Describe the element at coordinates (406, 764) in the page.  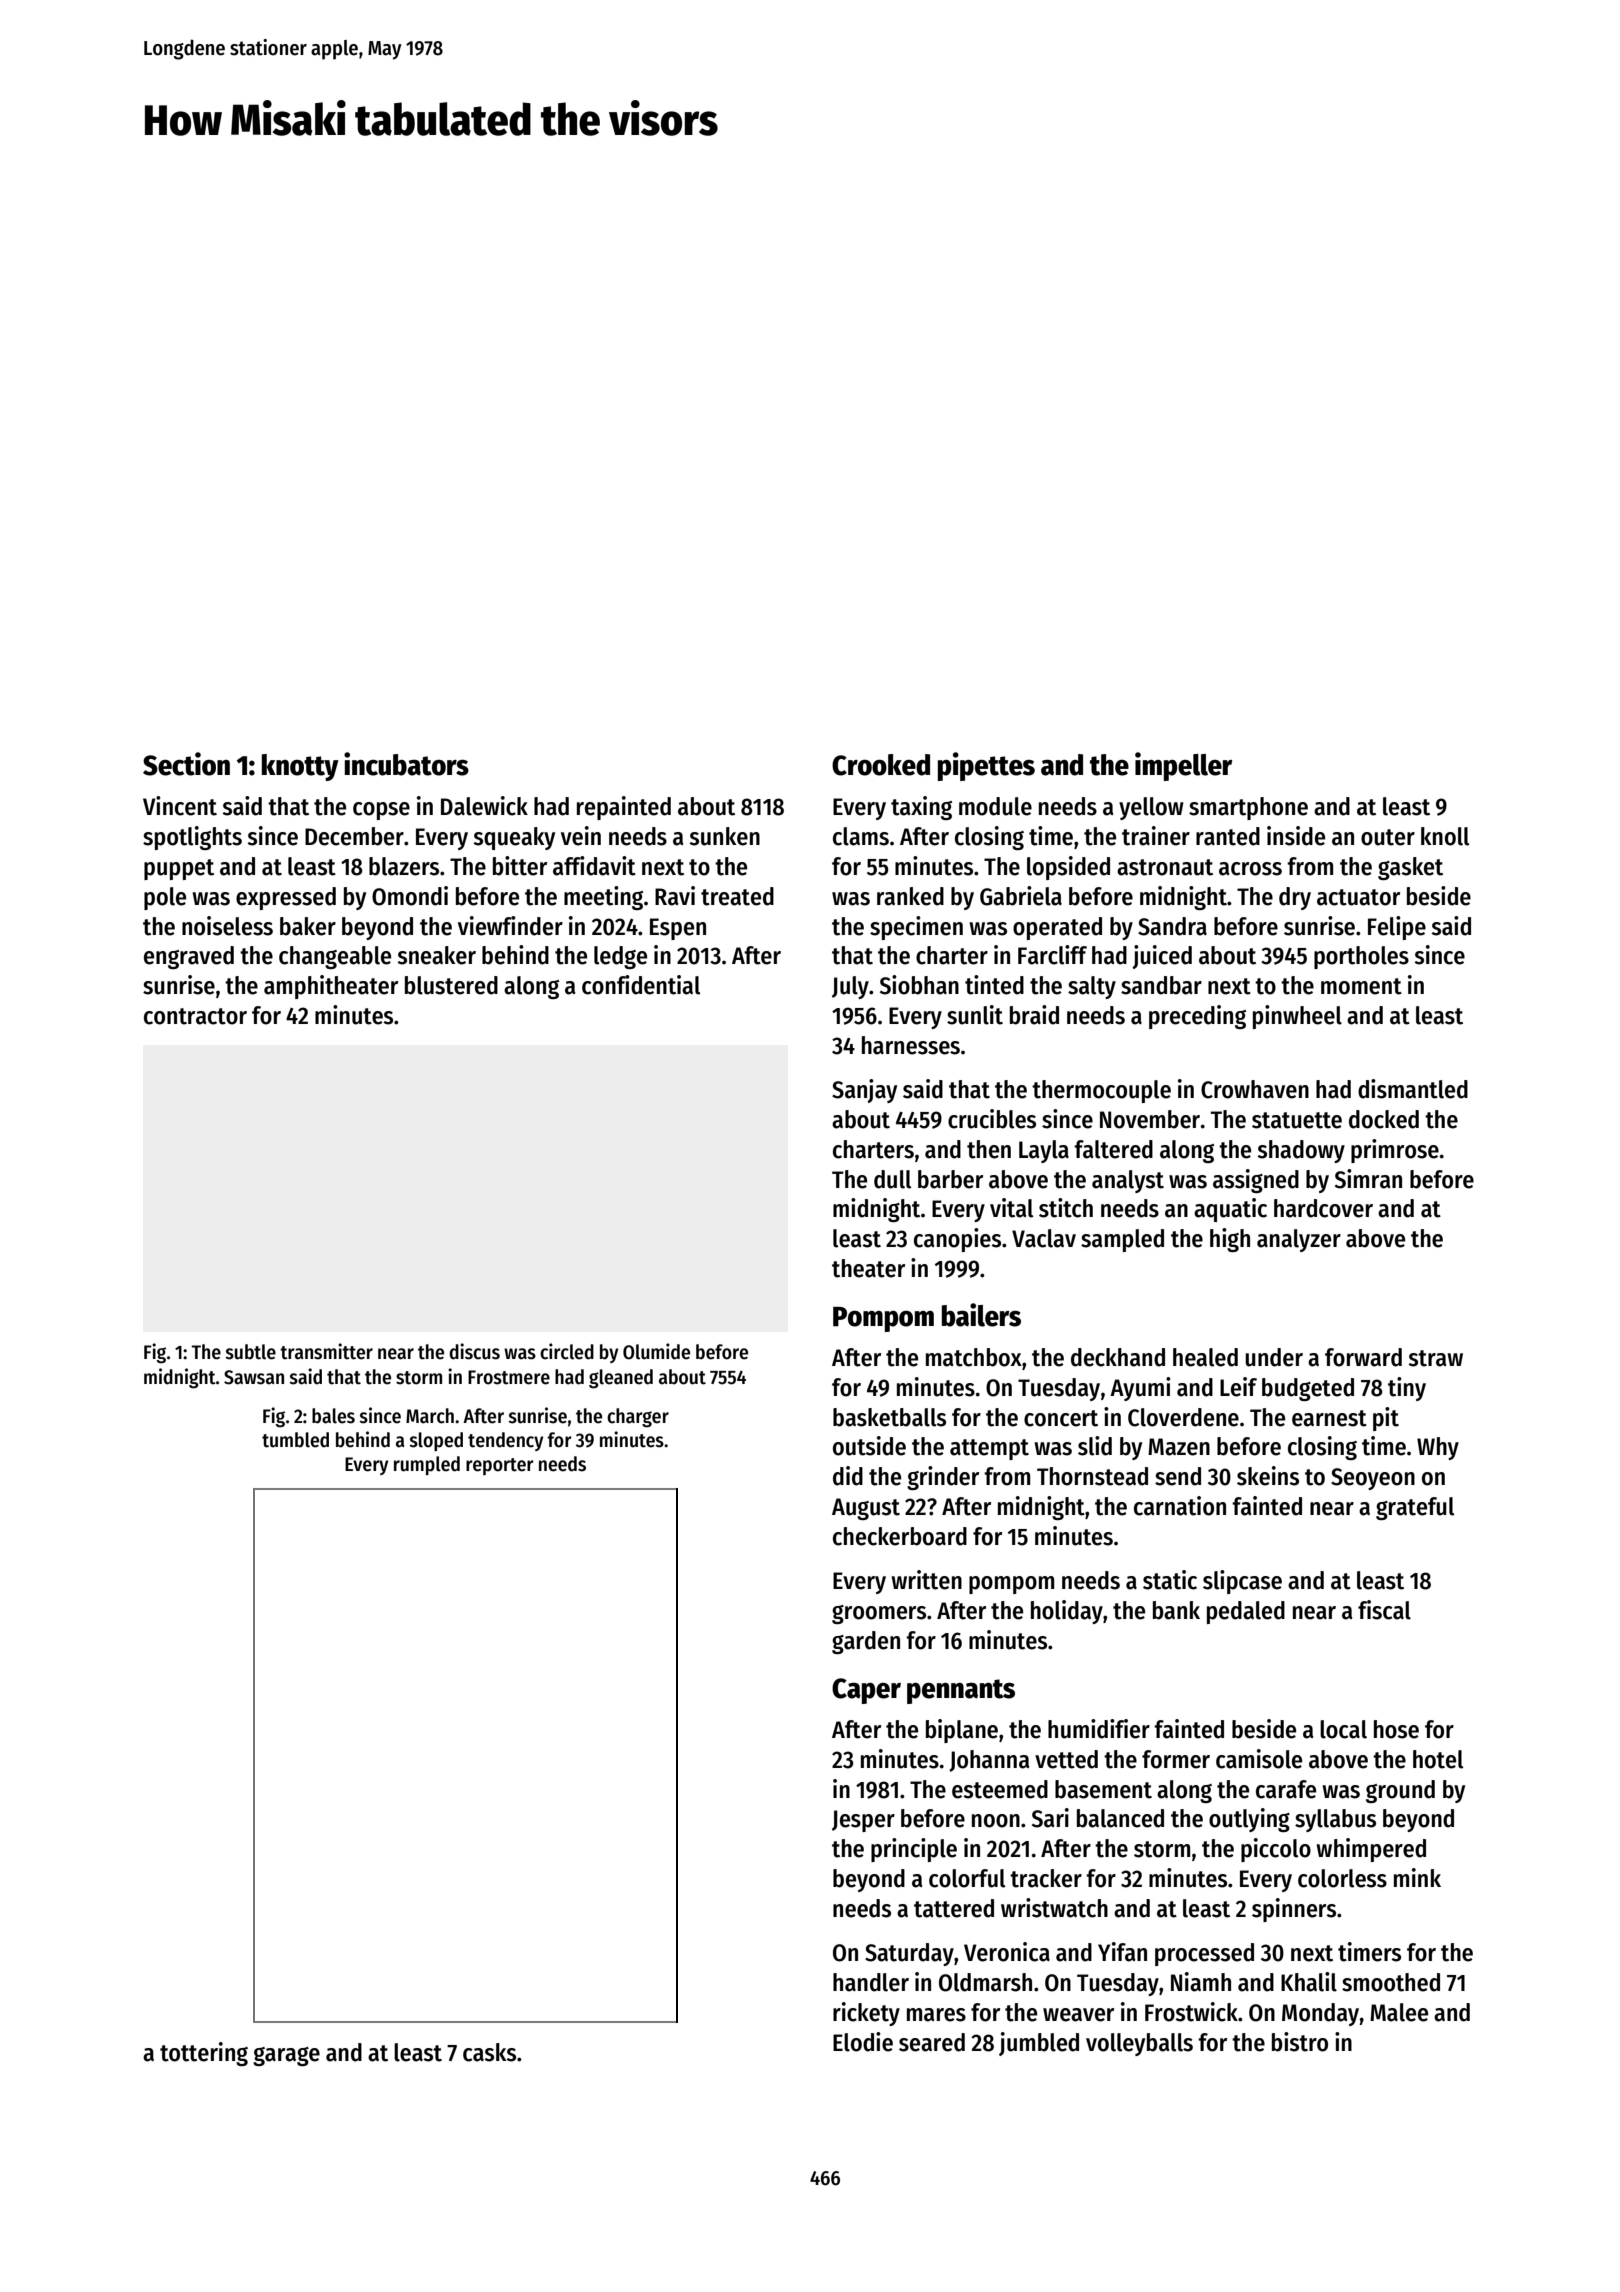
I see `incubators` at that location.
